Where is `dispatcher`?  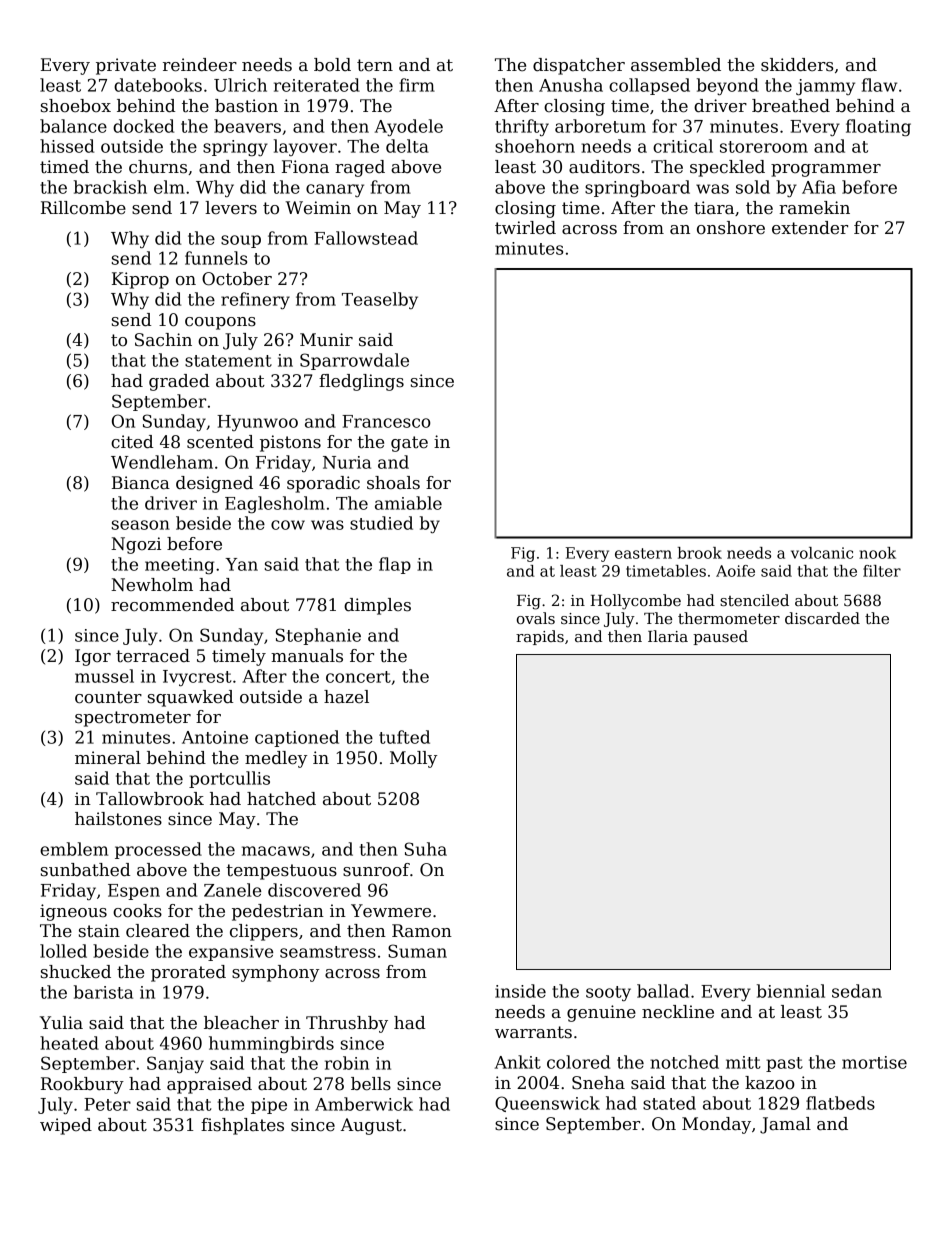 dispatcher is located at coordinates (579, 66).
